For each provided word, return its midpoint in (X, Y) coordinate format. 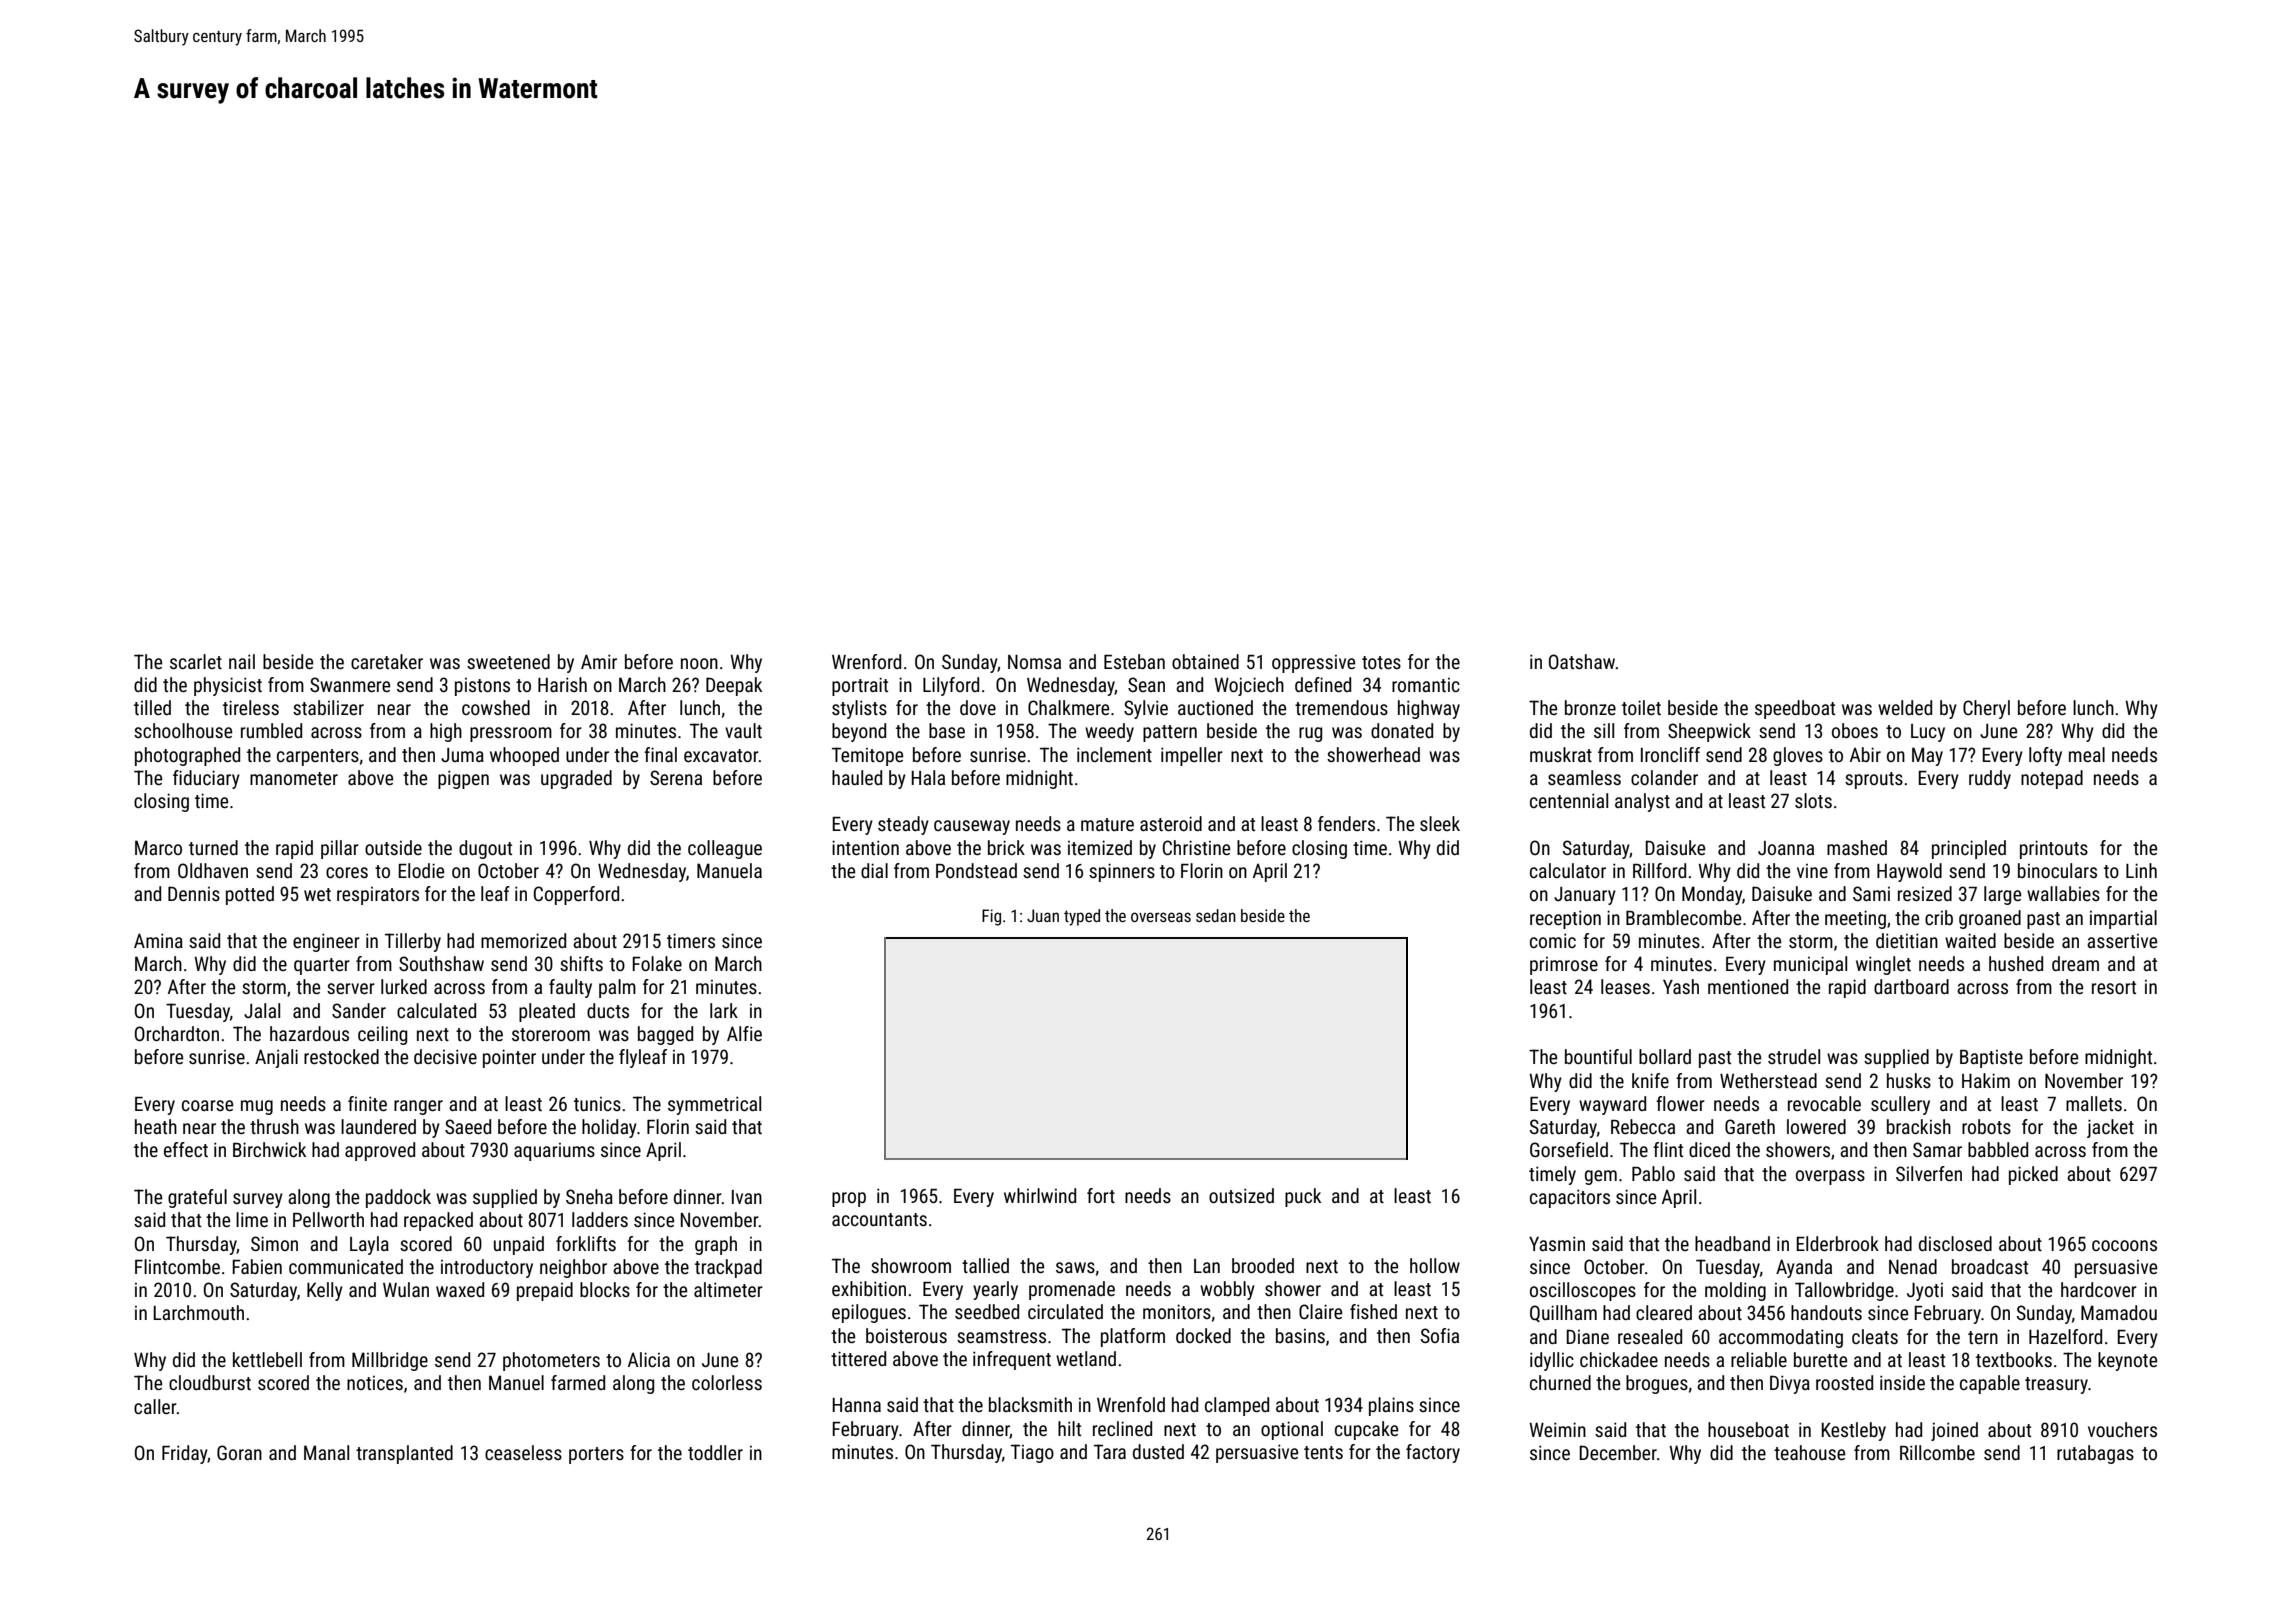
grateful (197, 1198)
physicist (228, 686)
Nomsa (1034, 662)
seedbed (987, 1311)
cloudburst (210, 1382)
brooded (1263, 1265)
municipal (1810, 965)
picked (2033, 1175)
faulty (570, 988)
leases (1625, 986)
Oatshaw (1582, 661)
